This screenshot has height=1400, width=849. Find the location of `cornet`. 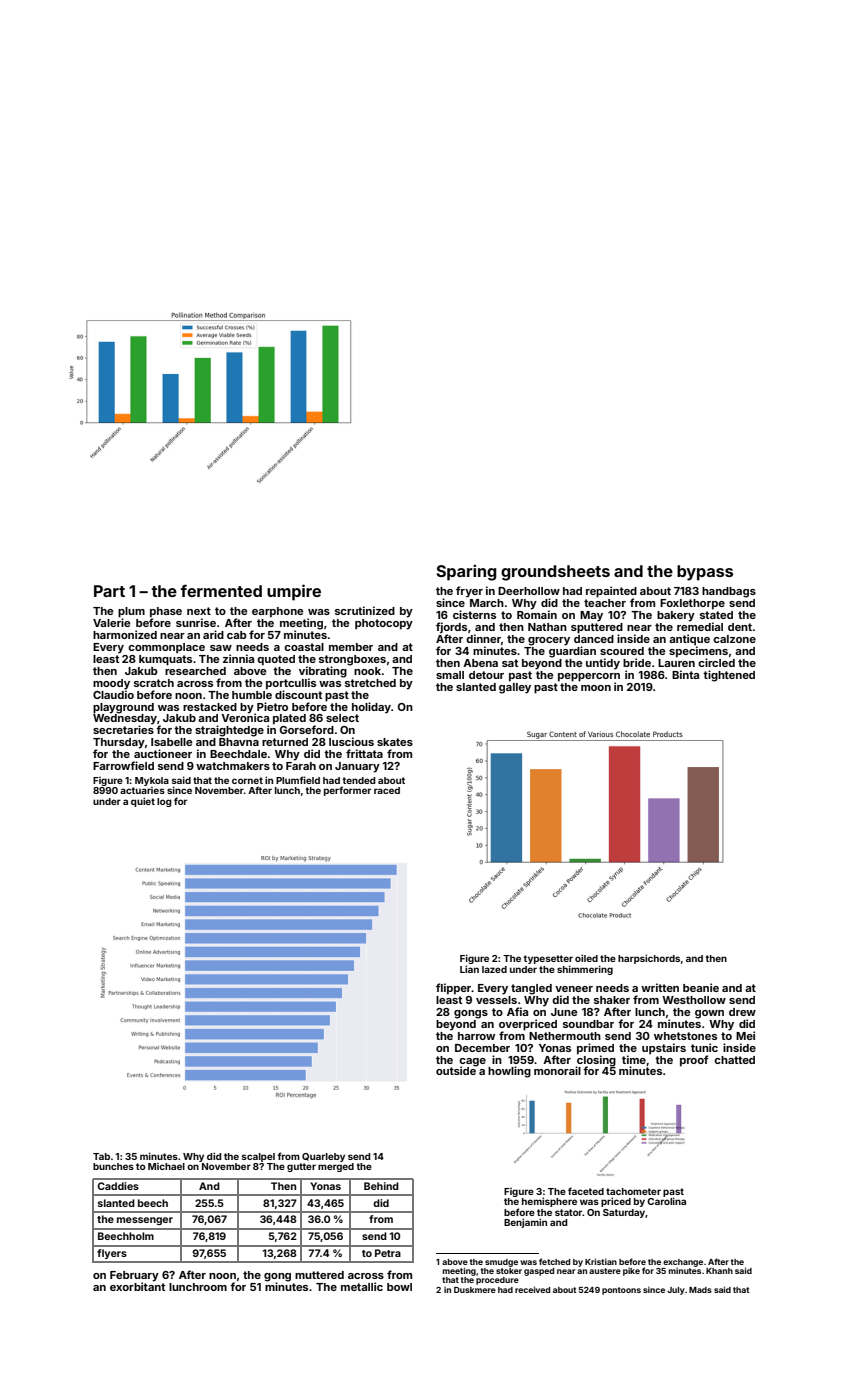

cornet is located at coordinates (247, 780).
